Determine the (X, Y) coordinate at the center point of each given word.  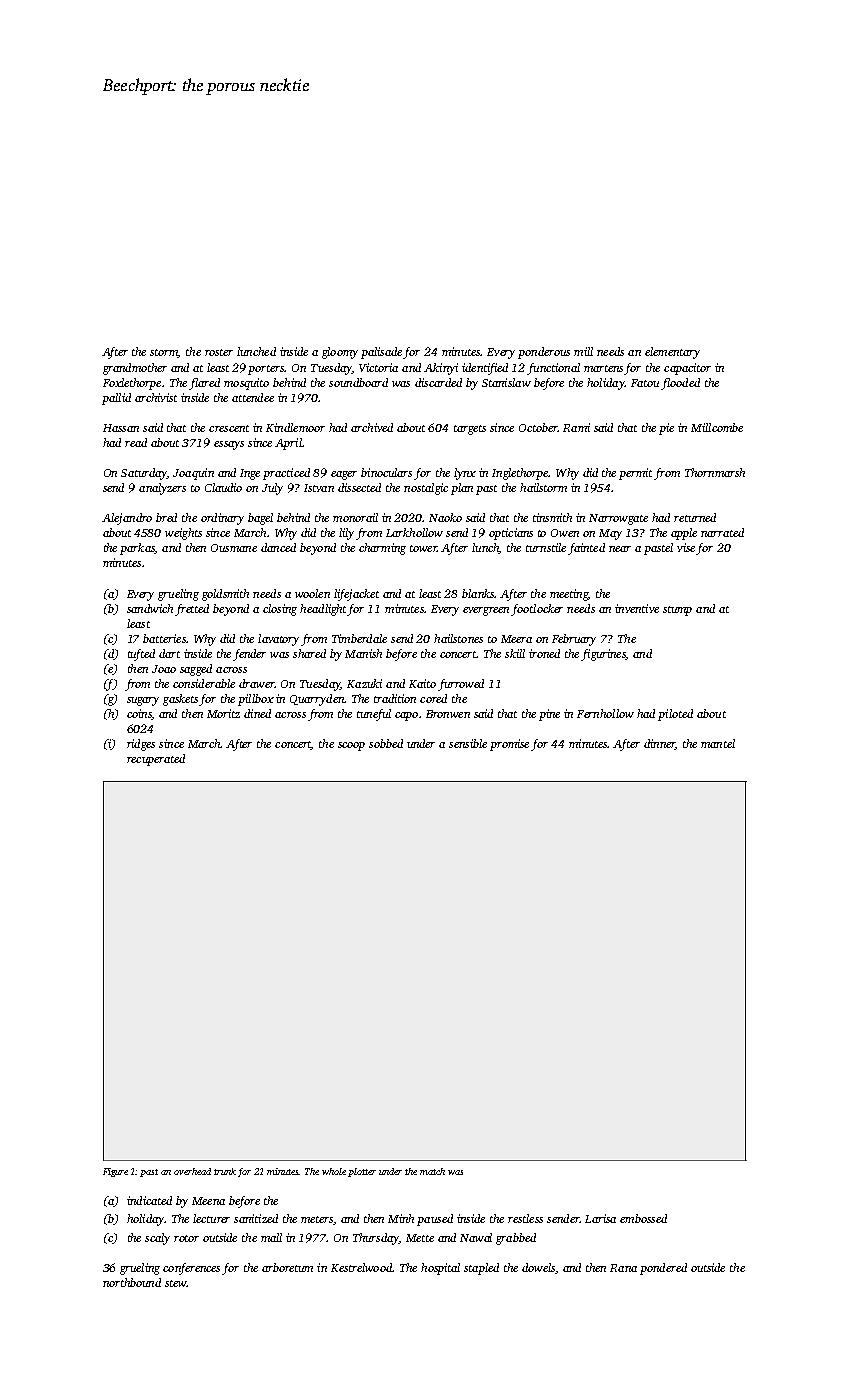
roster (219, 352)
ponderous (544, 353)
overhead (192, 1171)
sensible (468, 743)
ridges (141, 745)
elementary (672, 353)
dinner (659, 744)
